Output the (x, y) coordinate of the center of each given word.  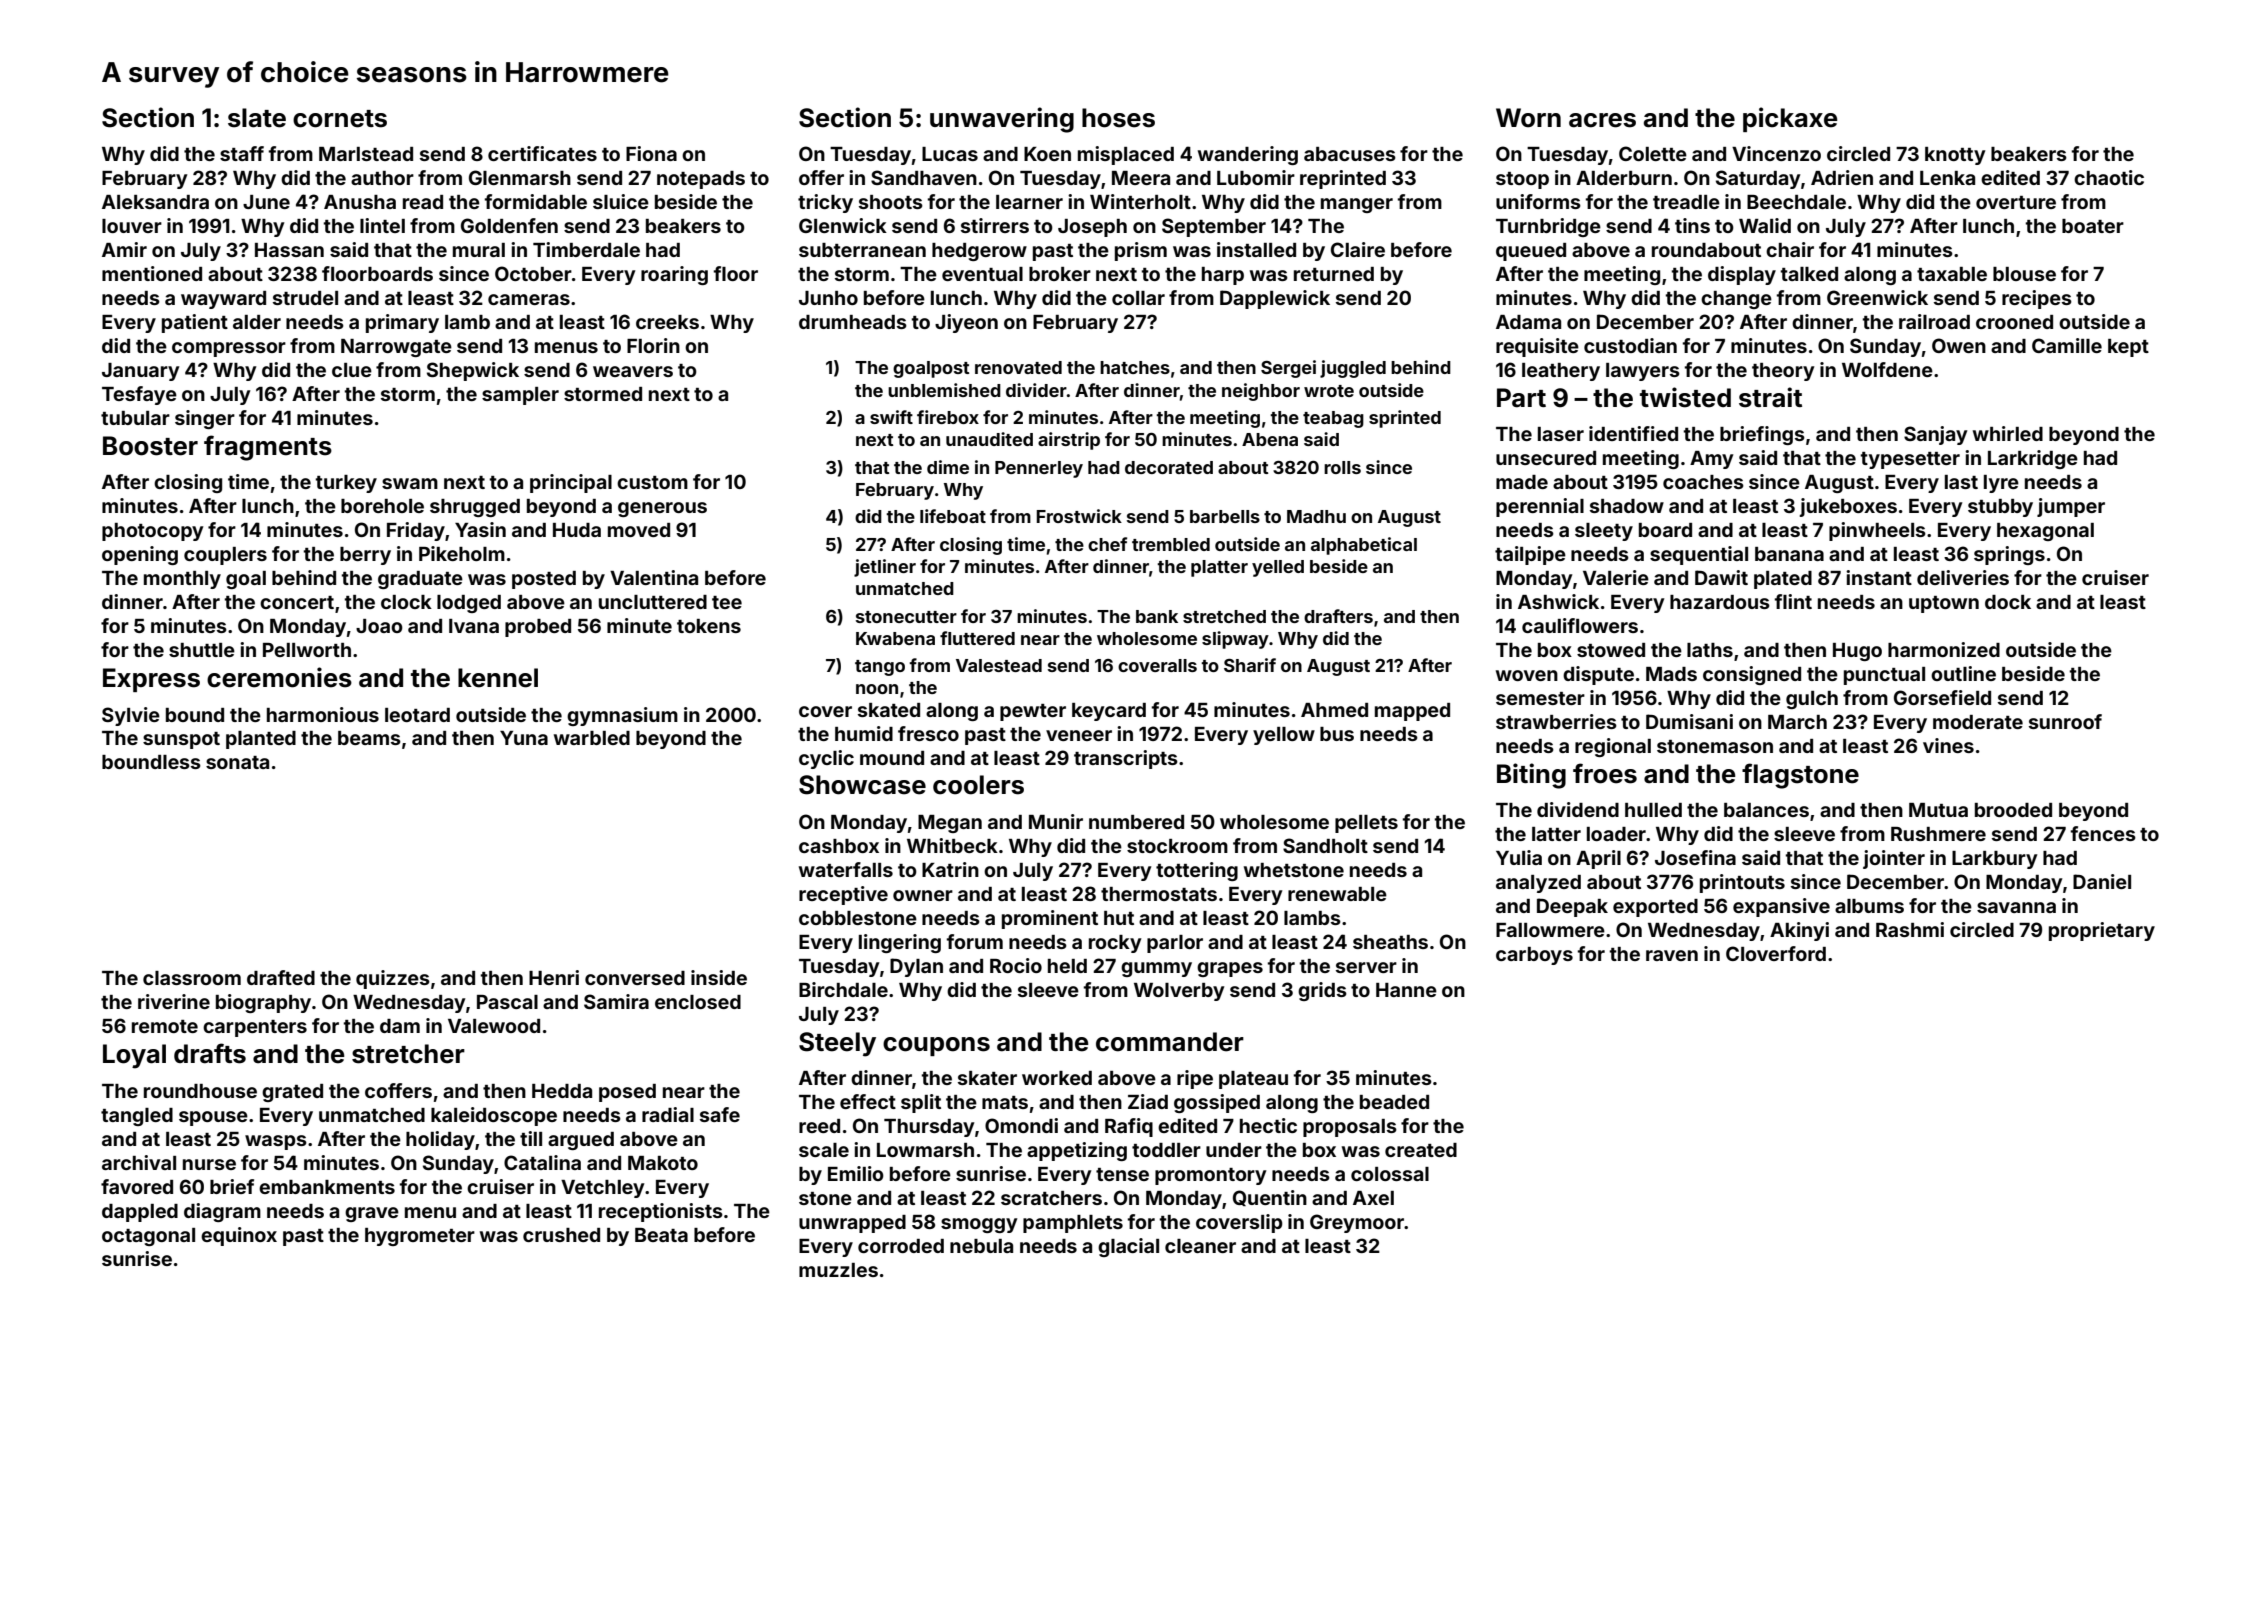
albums (1869, 906)
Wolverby (1179, 992)
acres (1602, 120)
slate (257, 118)
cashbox (839, 846)
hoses (1118, 118)
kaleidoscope (494, 1116)
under (1234, 1150)
